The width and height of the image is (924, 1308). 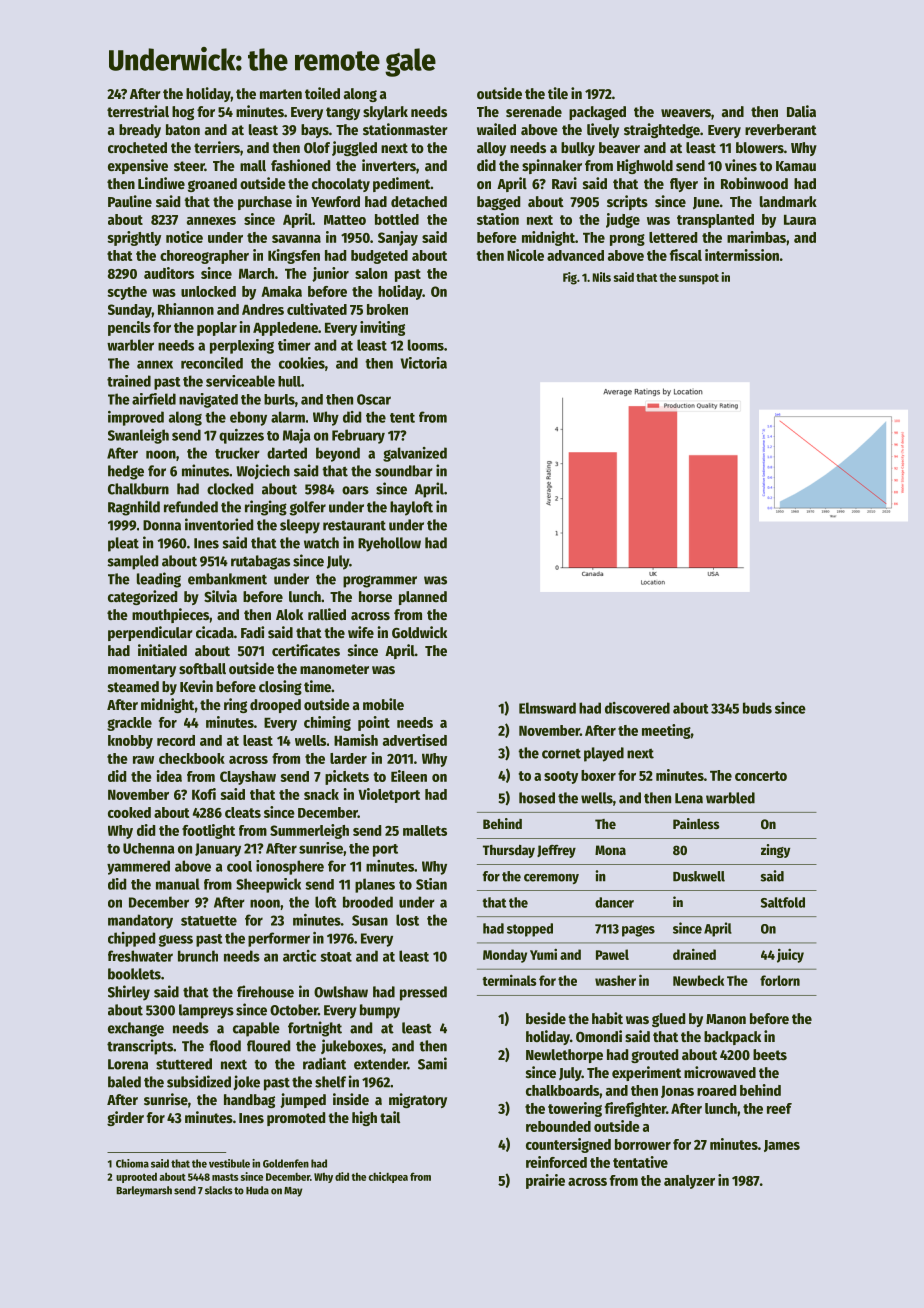 I want to click on Nils, so click(x=602, y=277).
